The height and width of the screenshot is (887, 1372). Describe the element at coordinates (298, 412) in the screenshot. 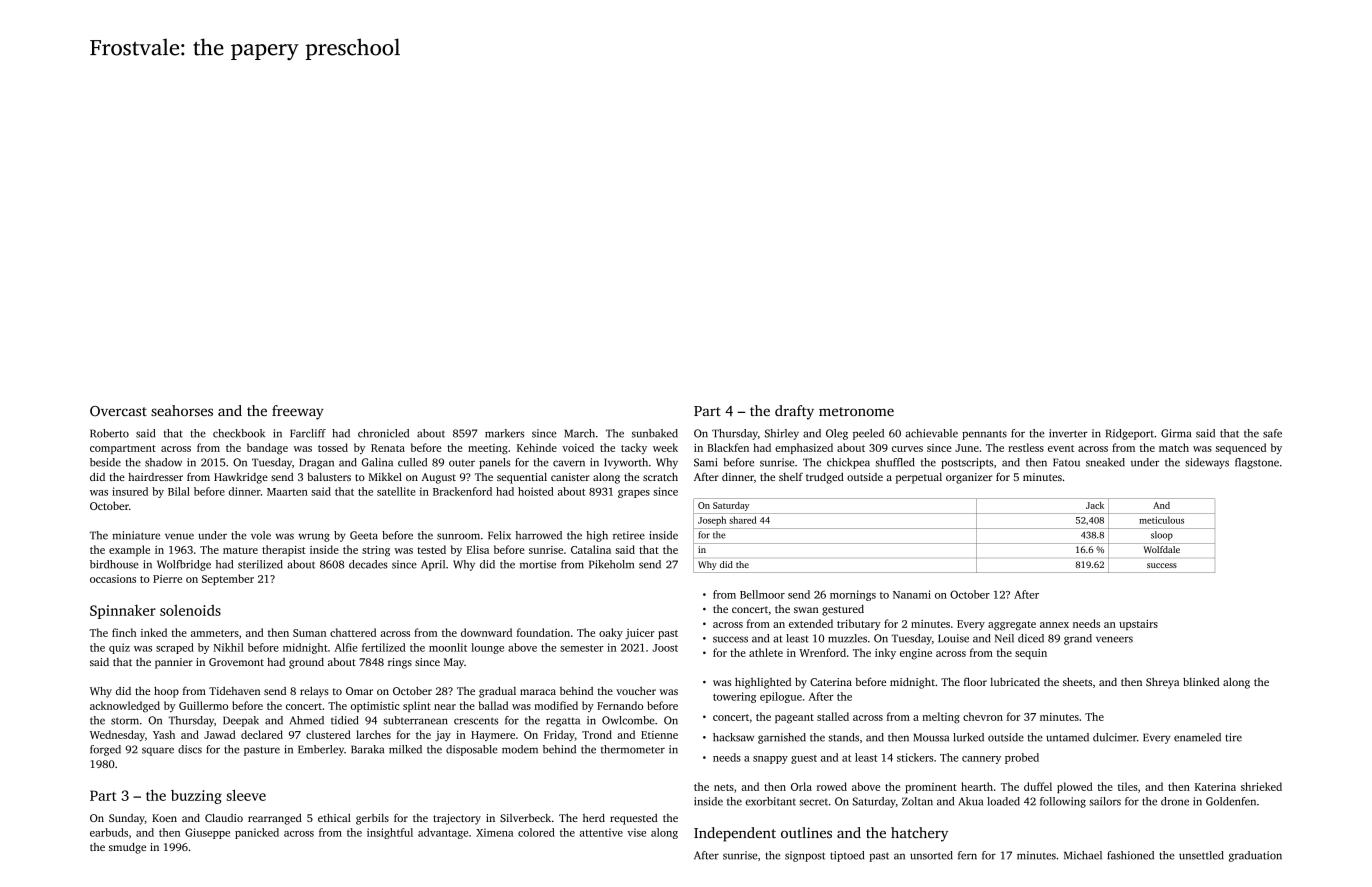

I see `freeway` at that location.
